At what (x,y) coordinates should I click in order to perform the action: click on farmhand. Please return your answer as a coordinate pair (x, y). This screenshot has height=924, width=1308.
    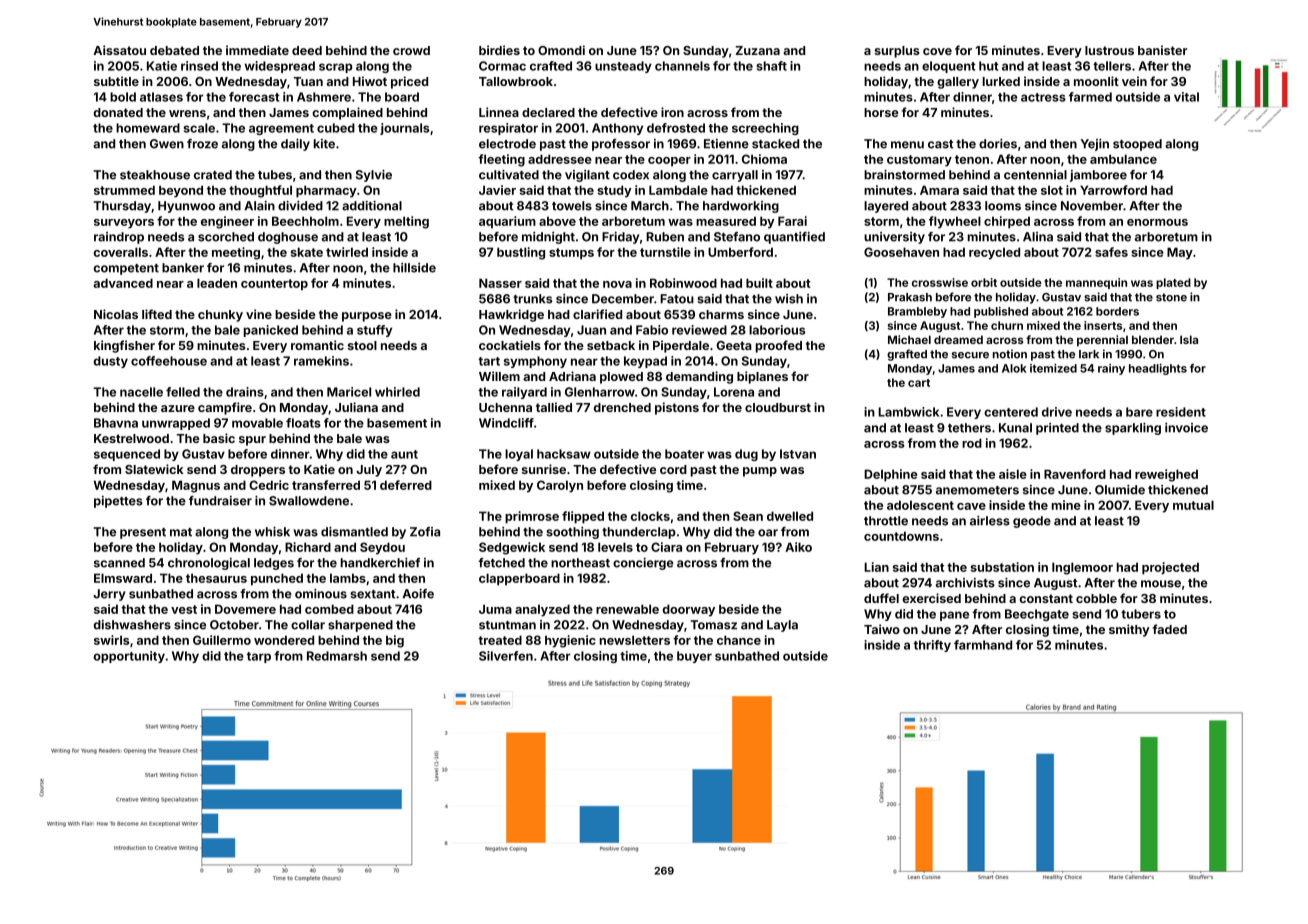
    Looking at the image, I should click on (983, 645).
